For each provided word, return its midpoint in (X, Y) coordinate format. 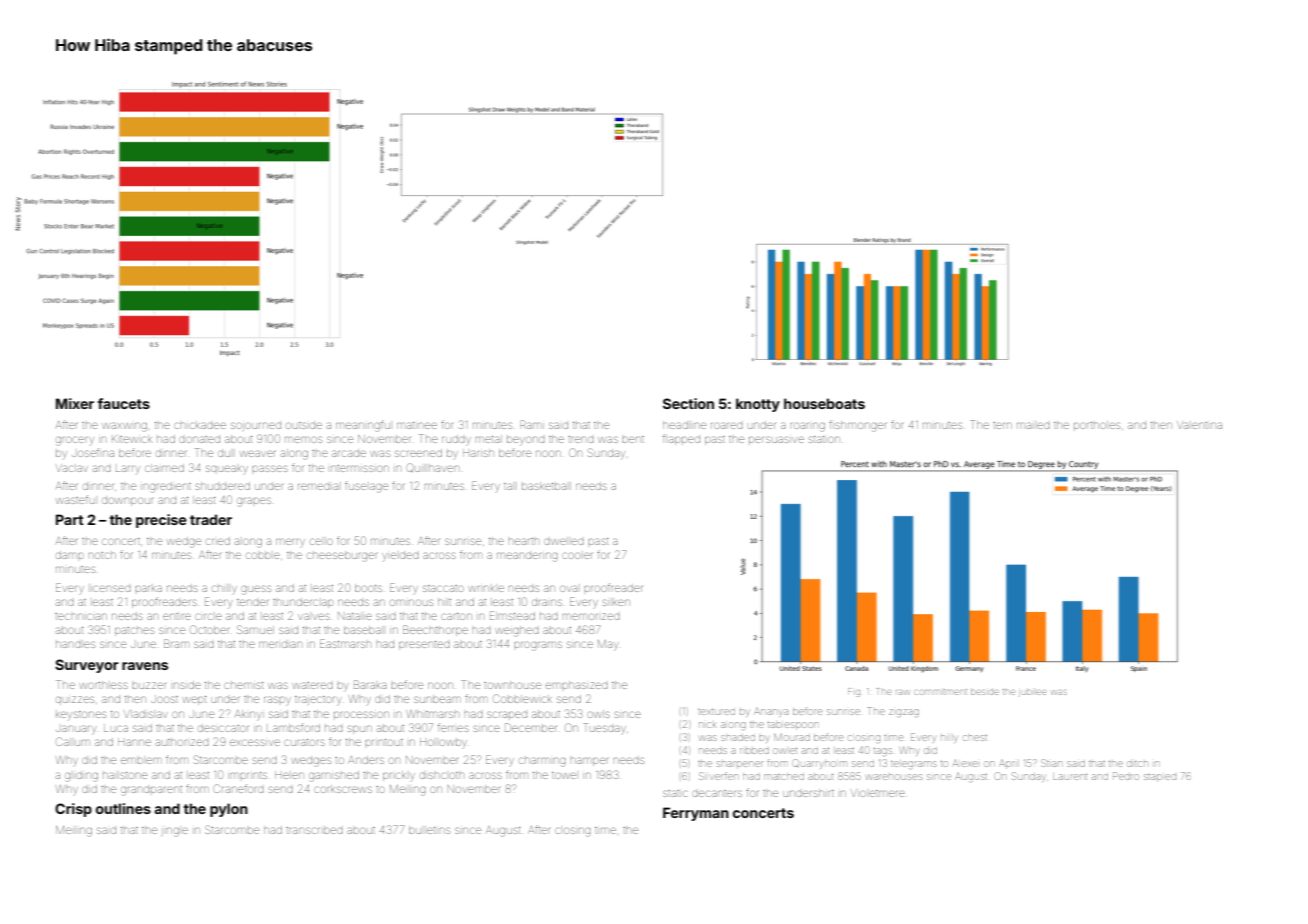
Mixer (75, 403)
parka (148, 588)
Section (688, 403)
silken (616, 602)
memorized (591, 616)
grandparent (151, 791)
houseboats (824, 403)
